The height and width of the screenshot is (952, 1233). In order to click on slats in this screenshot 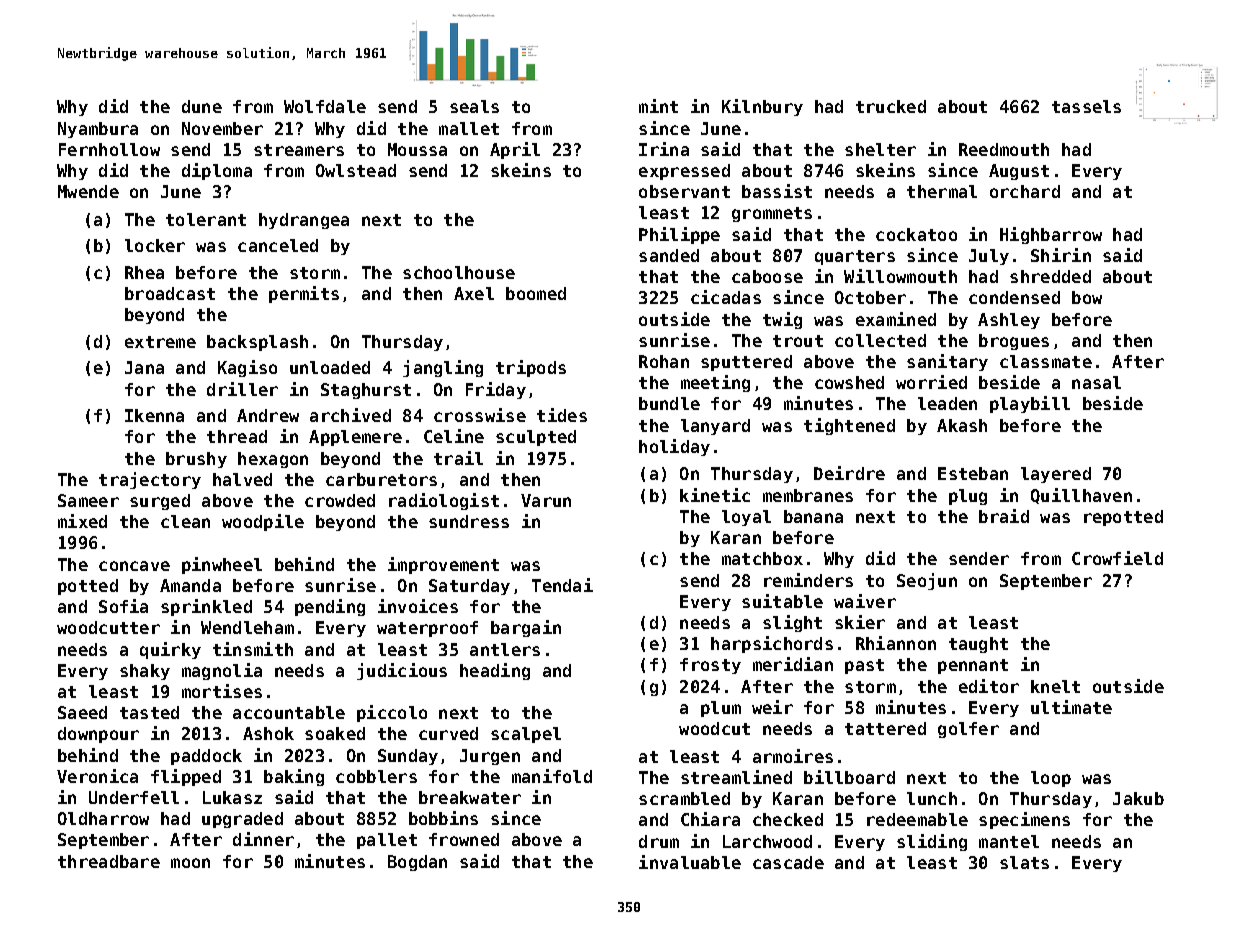, I will do `click(1024, 862)`.
